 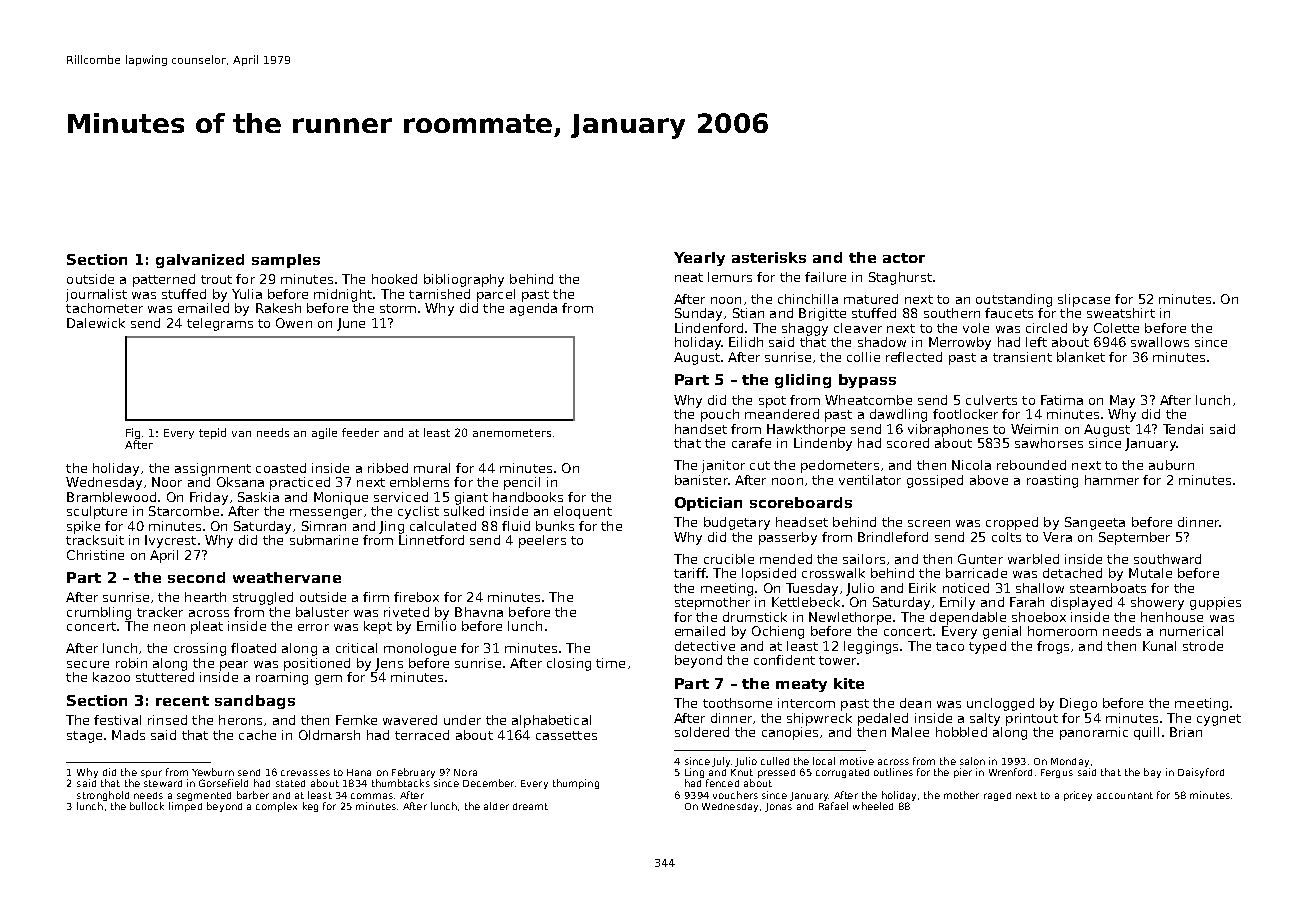 What do you see at coordinates (551, 721) in the page?
I see `alphabetical` at bounding box center [551, 721].
